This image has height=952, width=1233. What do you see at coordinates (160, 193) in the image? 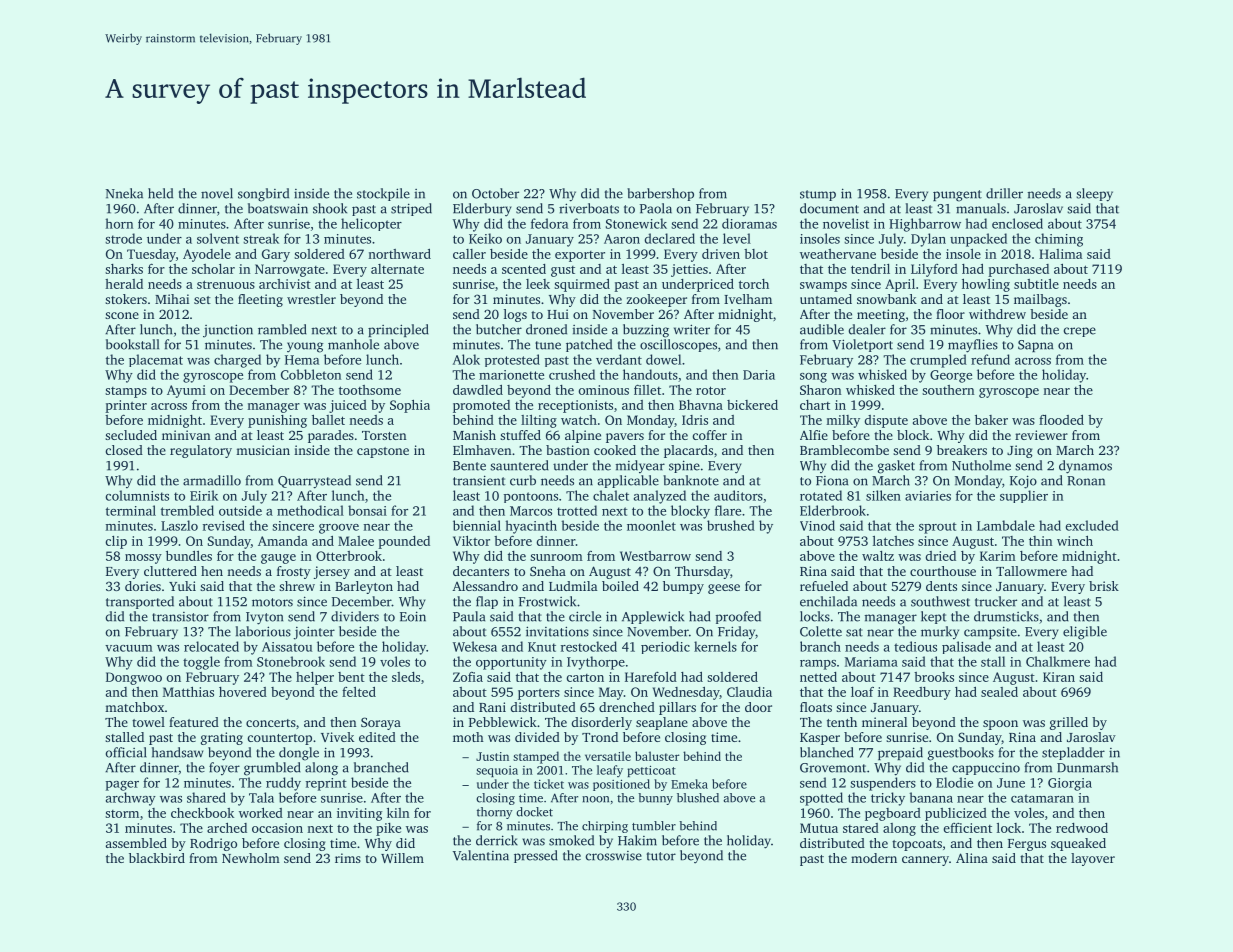
I see `held` at bounding box center [160, 193].
